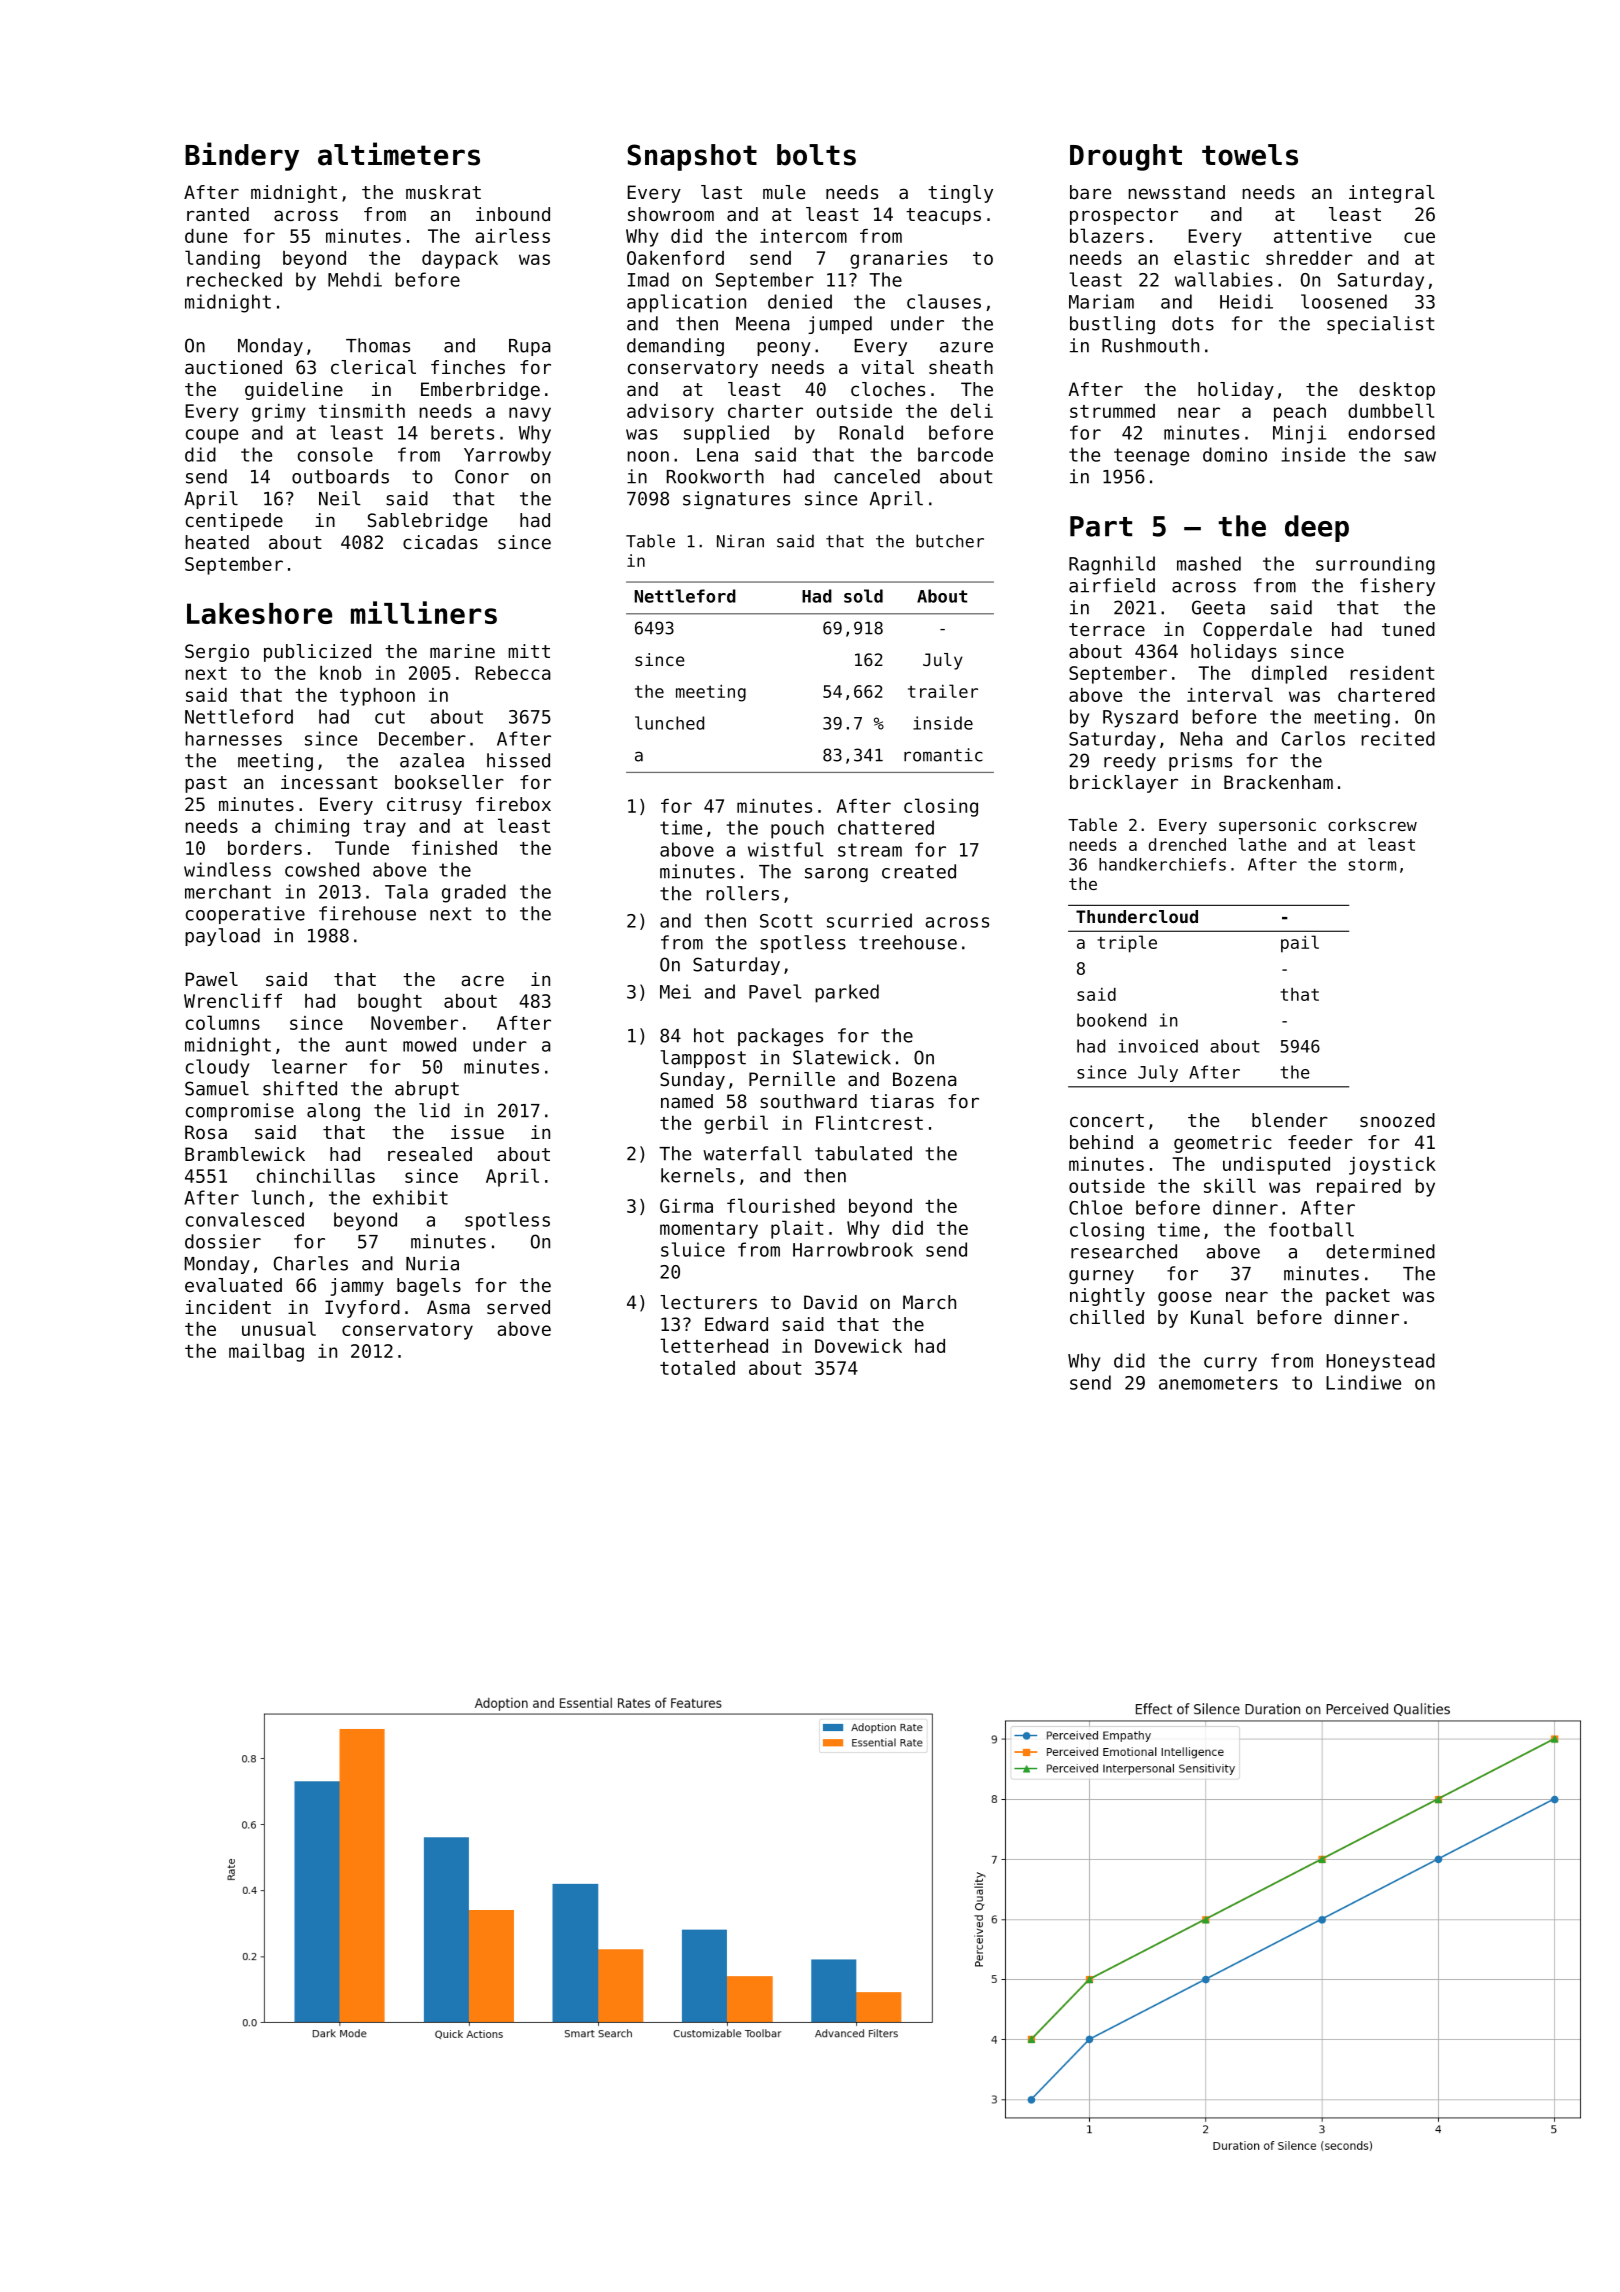 Image resolution: width=1620 pixels, height=2292 pixels. Describe the element at coordinates (736, 1124) in the screenshot. I see `gerbil` at that location.
